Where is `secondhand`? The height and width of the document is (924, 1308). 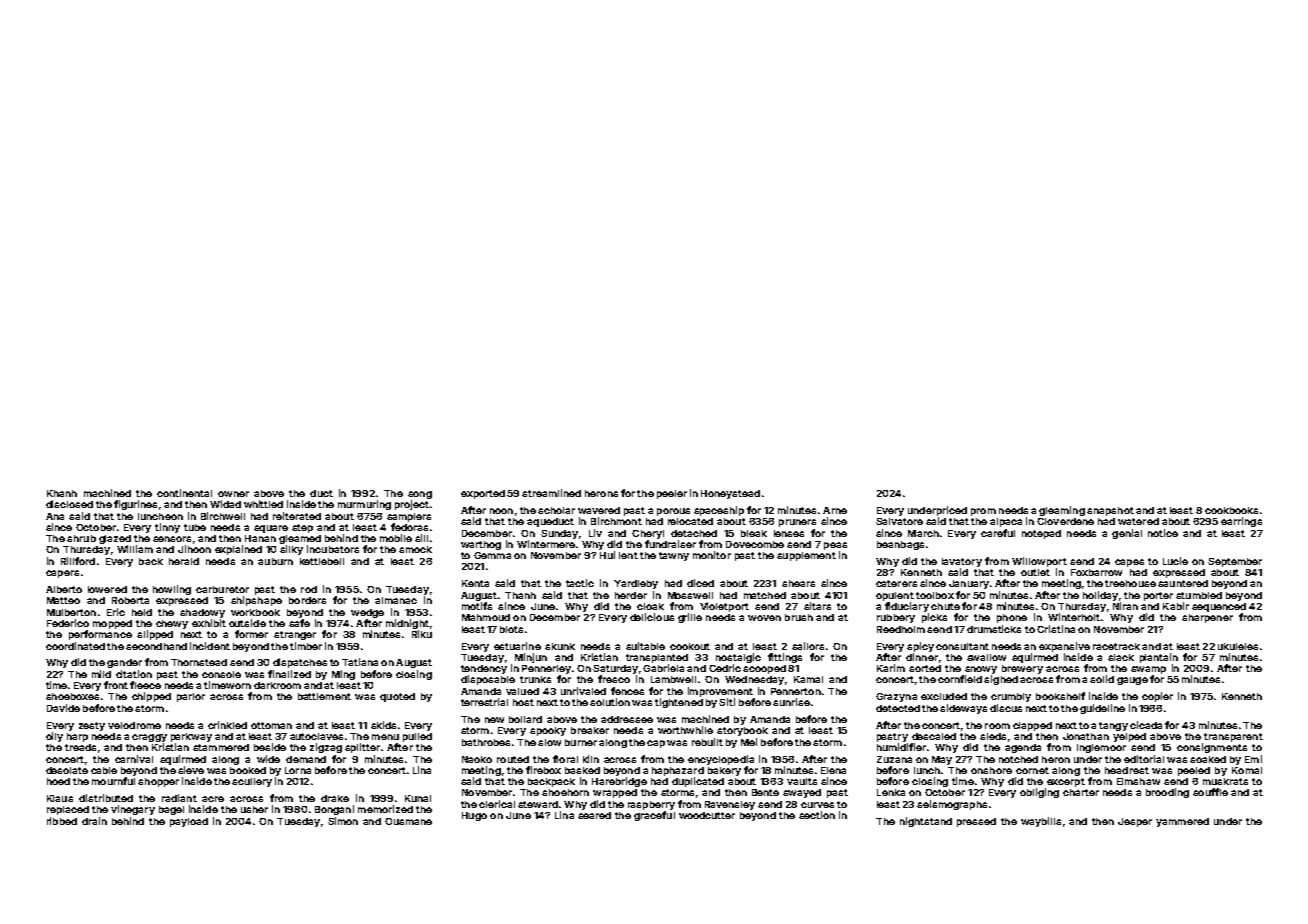
secondhand is located at coordinates (156, 646).
